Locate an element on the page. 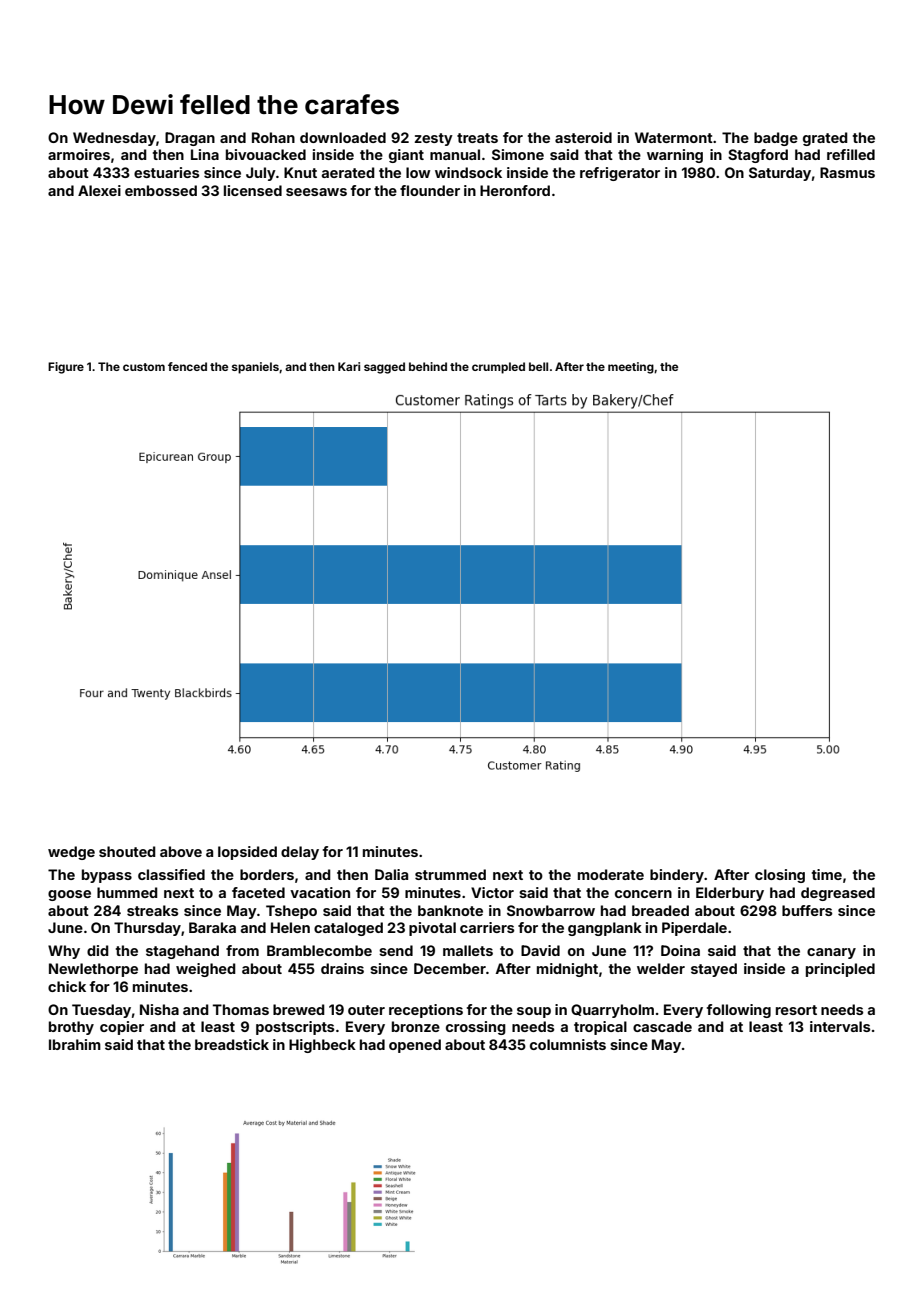 This document has width=924, height=1308. badge is located at coordinates (776, 139).
